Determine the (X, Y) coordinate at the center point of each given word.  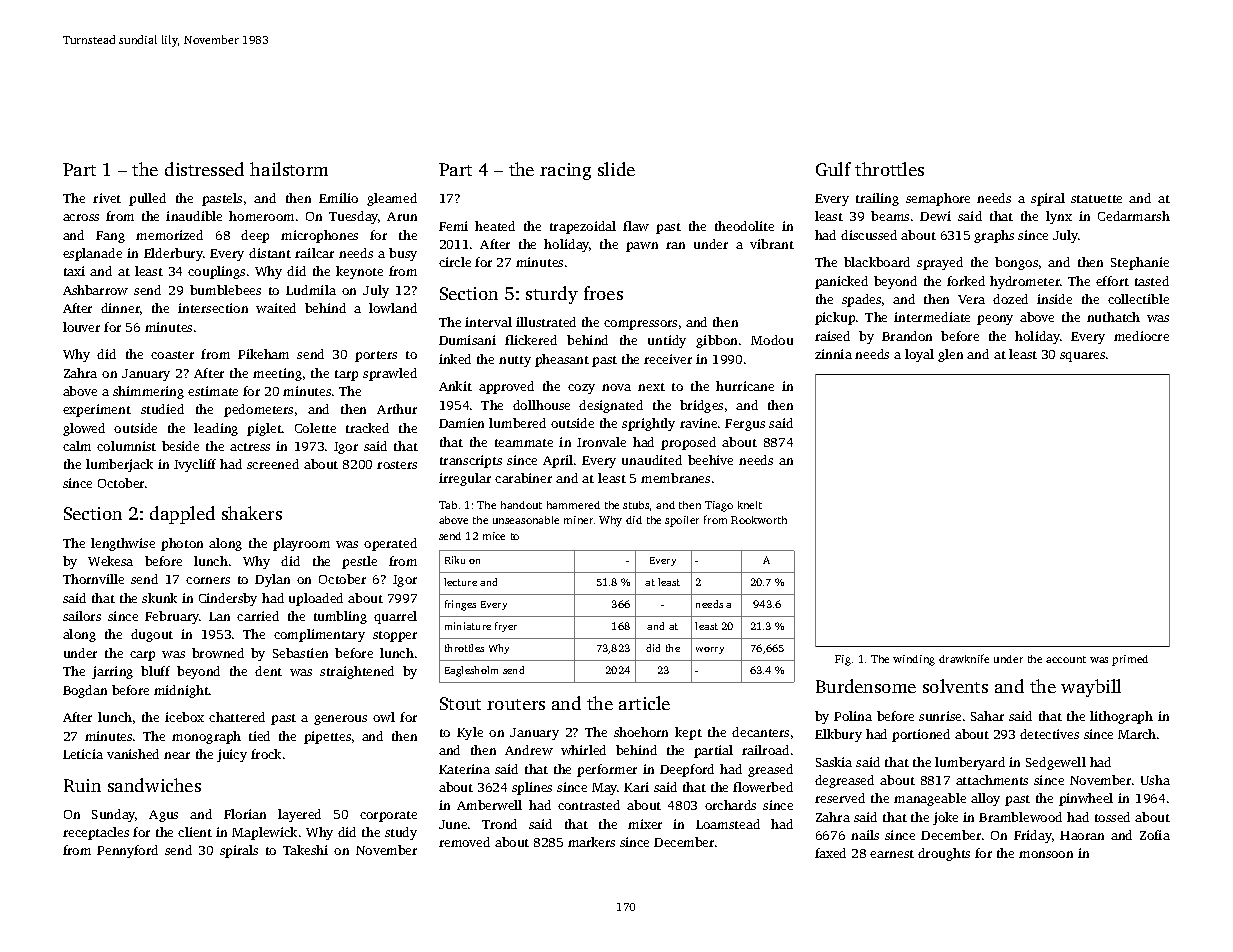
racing (565, 171)
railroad (765, 750)
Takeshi (305, 850)
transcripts (471, 461)
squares (1082, 357)
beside (180, 446)
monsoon (1046, 854)
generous (340, 720)
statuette (1096, 199)
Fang (110, 237)
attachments (992, 780)
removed (464, 842)
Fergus (745, 425)
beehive (710, 460)
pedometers (258, 410)
